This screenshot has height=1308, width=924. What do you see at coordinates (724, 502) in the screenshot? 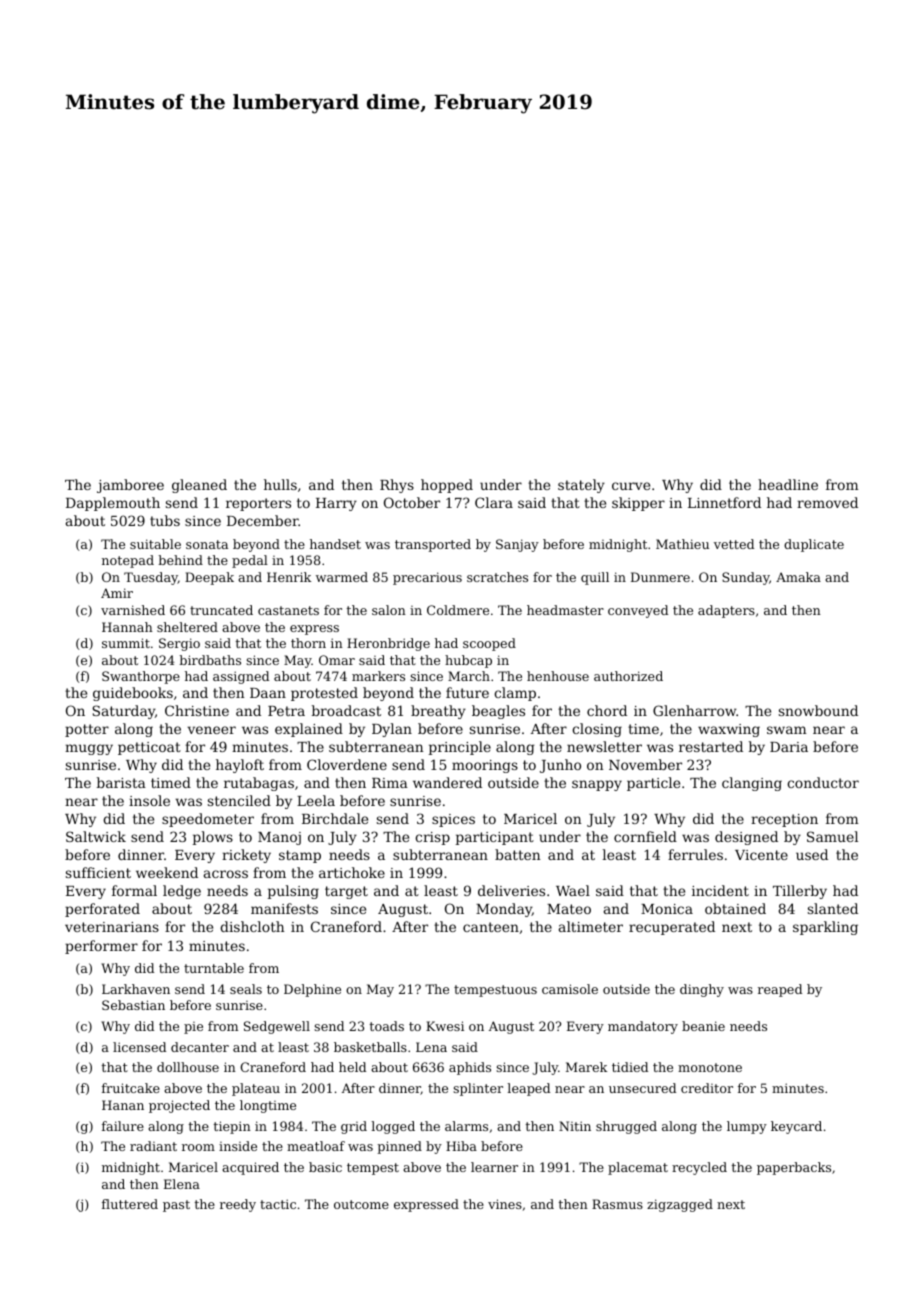
I see `Linnetford` at bounding box center [724, 502].
